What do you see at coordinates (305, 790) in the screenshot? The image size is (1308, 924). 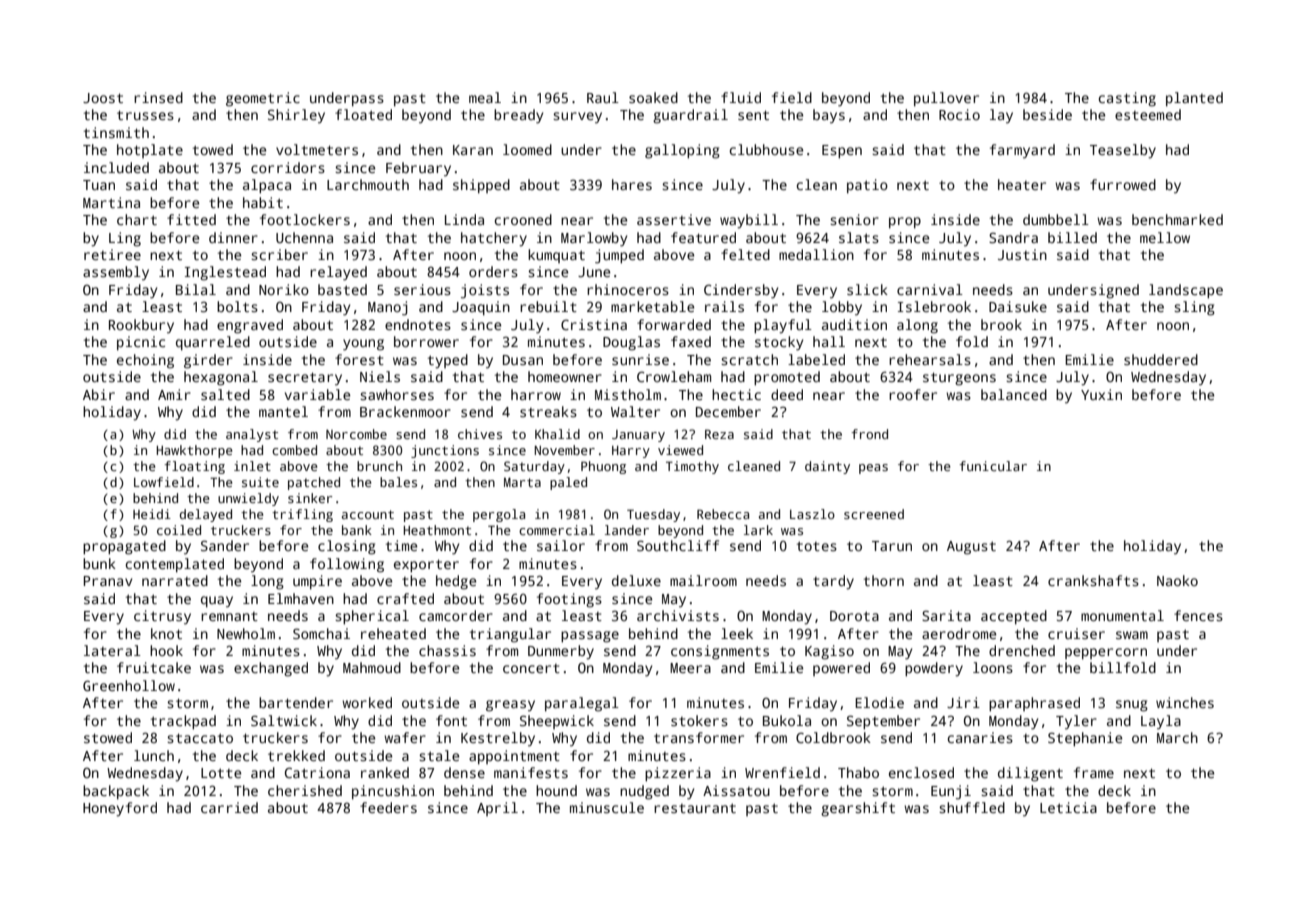 I see `cherished` at bounding box center [305, 790].
